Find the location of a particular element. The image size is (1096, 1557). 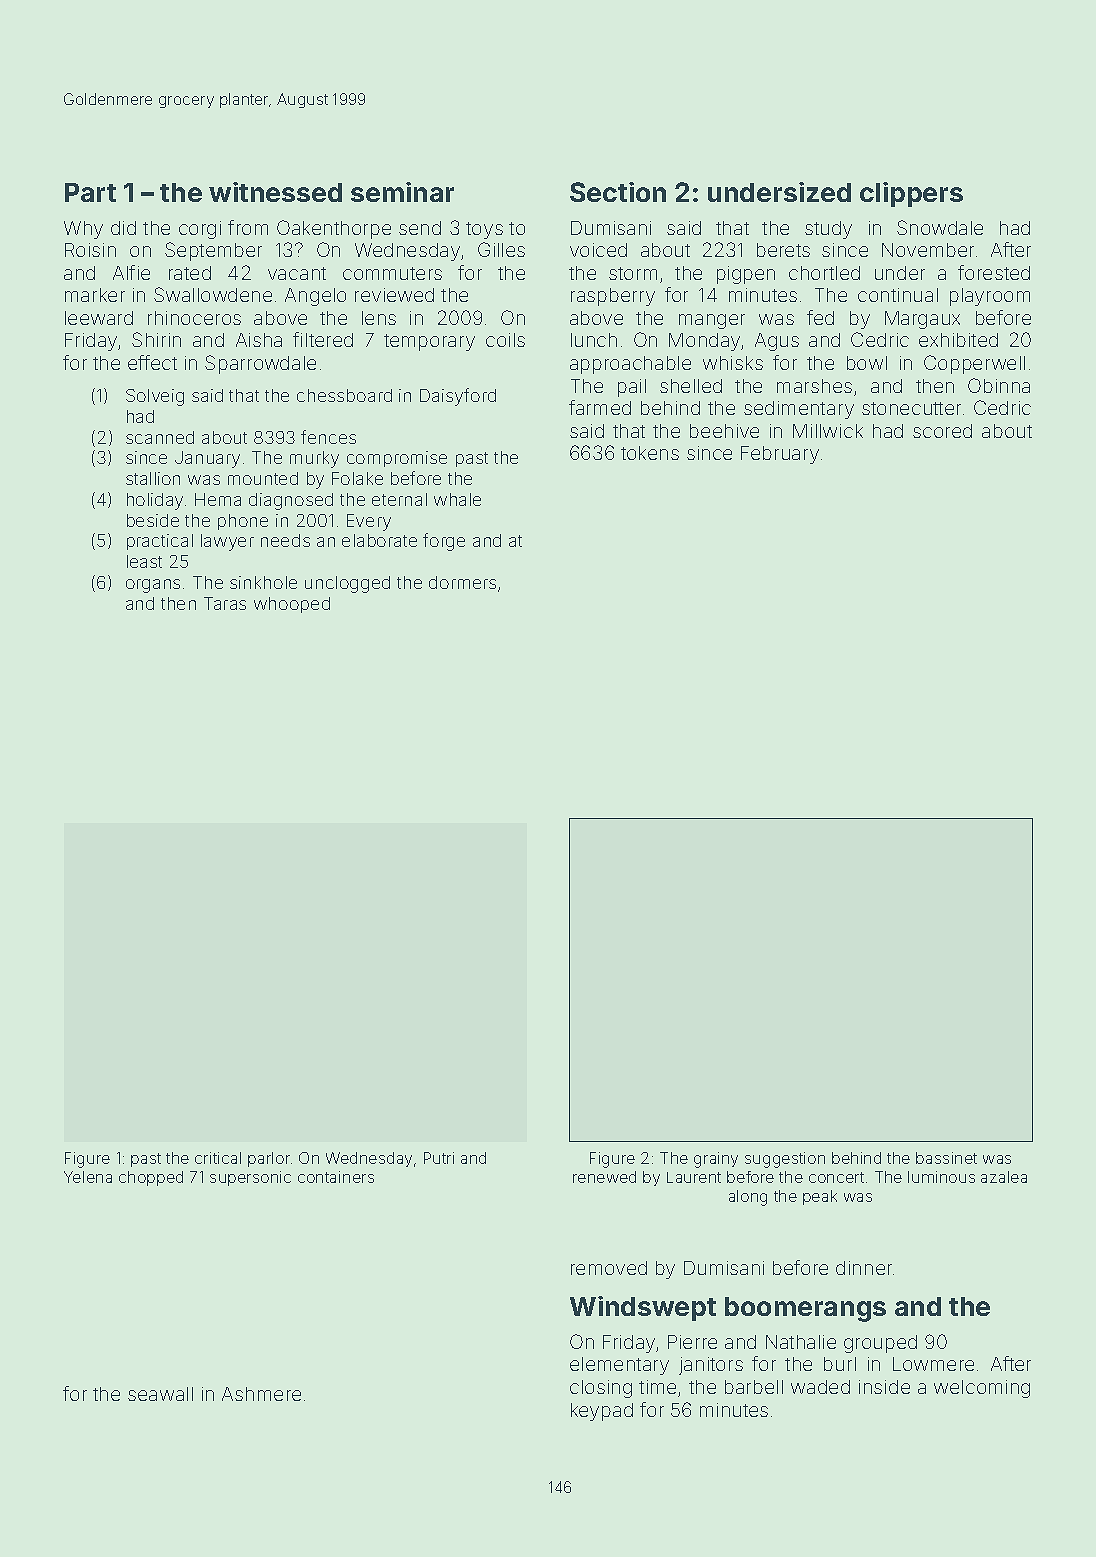

clippers is located at coordinates (911, 194).
